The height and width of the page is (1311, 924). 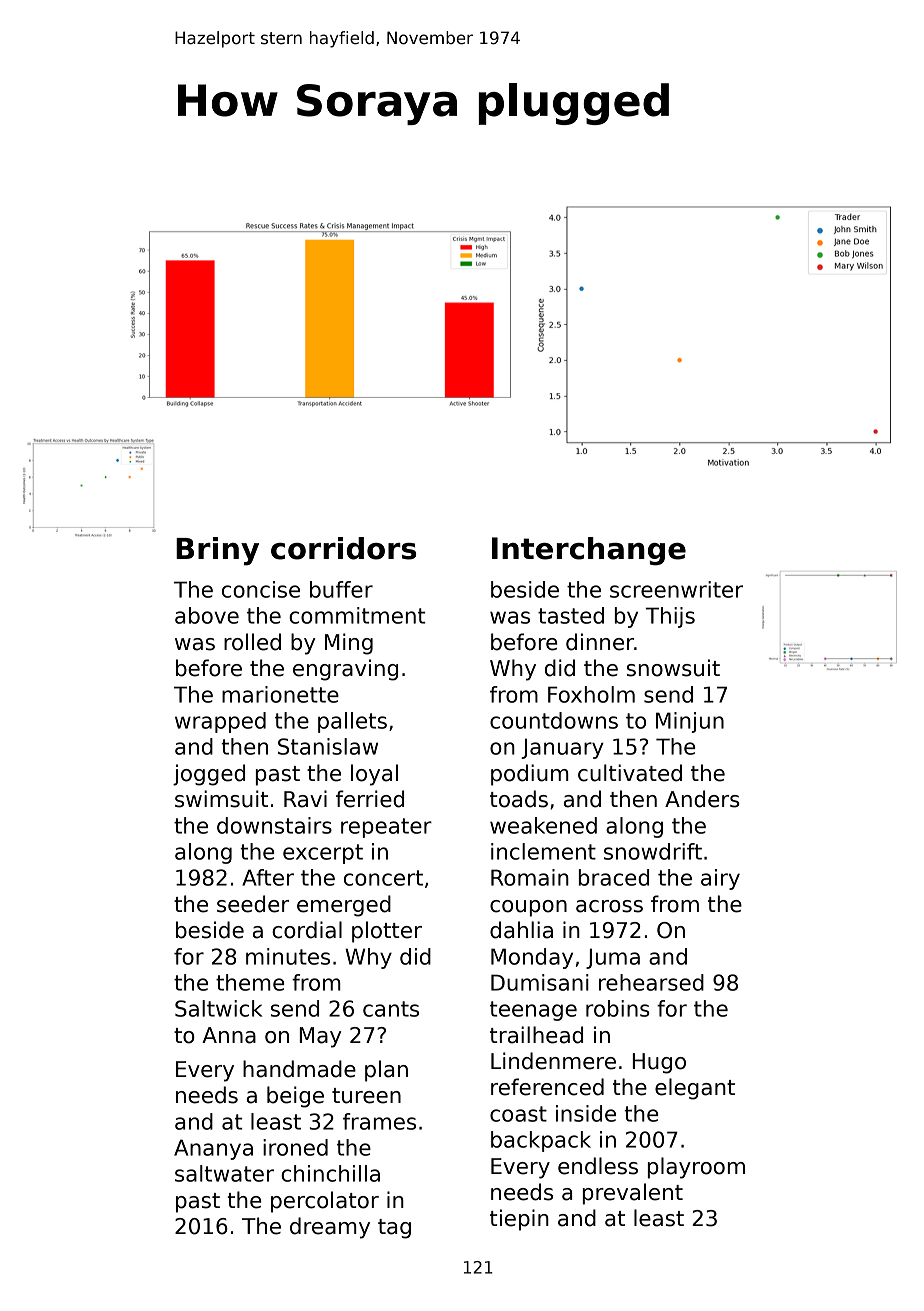 I want to click on wrapped, so click(x=220, y=722).
